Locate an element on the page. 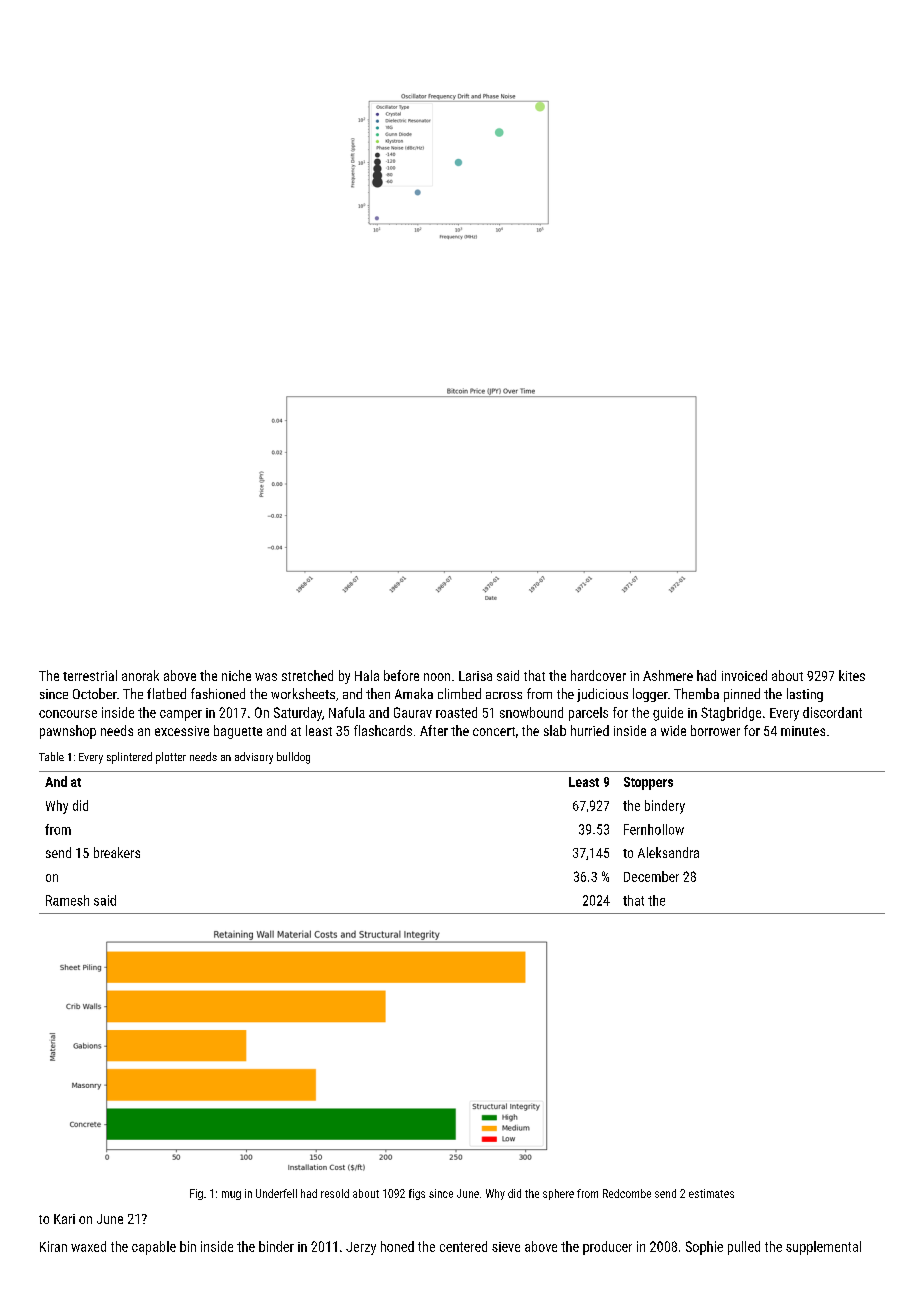 This image has height=1308, width=924. kites is located at coordinates (852, 675).
